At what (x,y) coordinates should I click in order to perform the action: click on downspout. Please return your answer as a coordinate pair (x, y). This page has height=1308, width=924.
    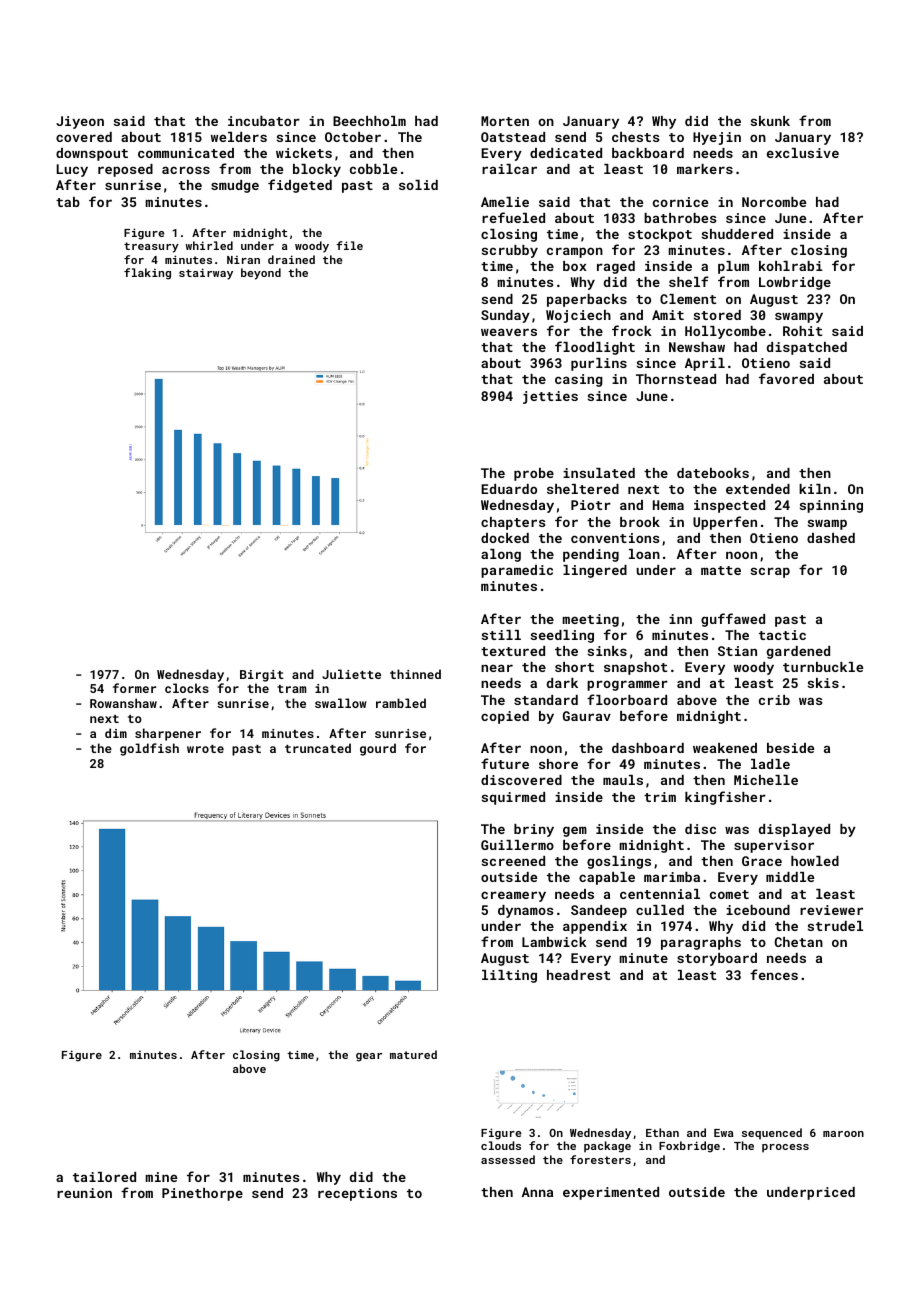
    Looking at the image, I should click on (92, 154).
